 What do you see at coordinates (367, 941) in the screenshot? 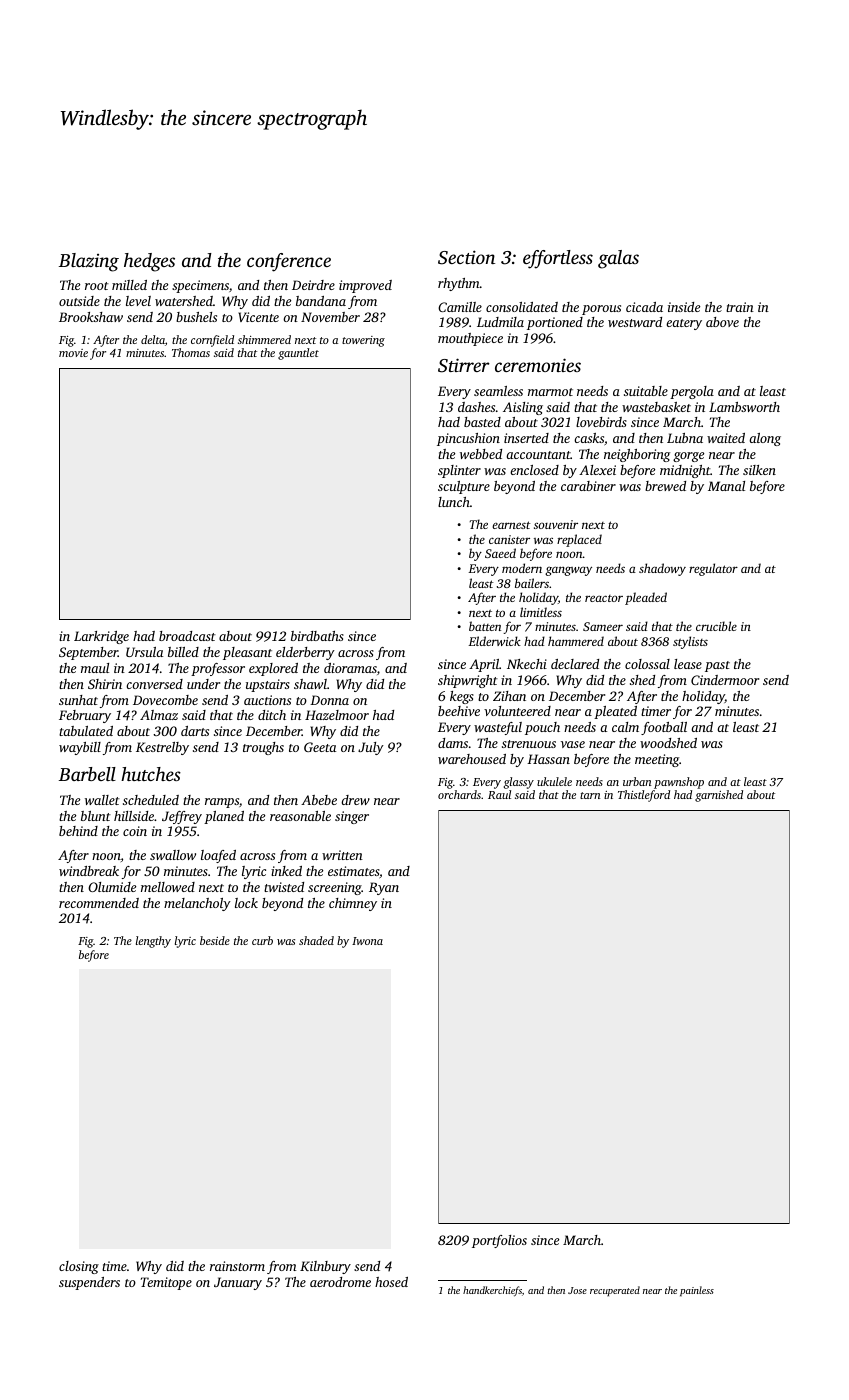
I see `Iwona` at bounding box center [367, 941].
